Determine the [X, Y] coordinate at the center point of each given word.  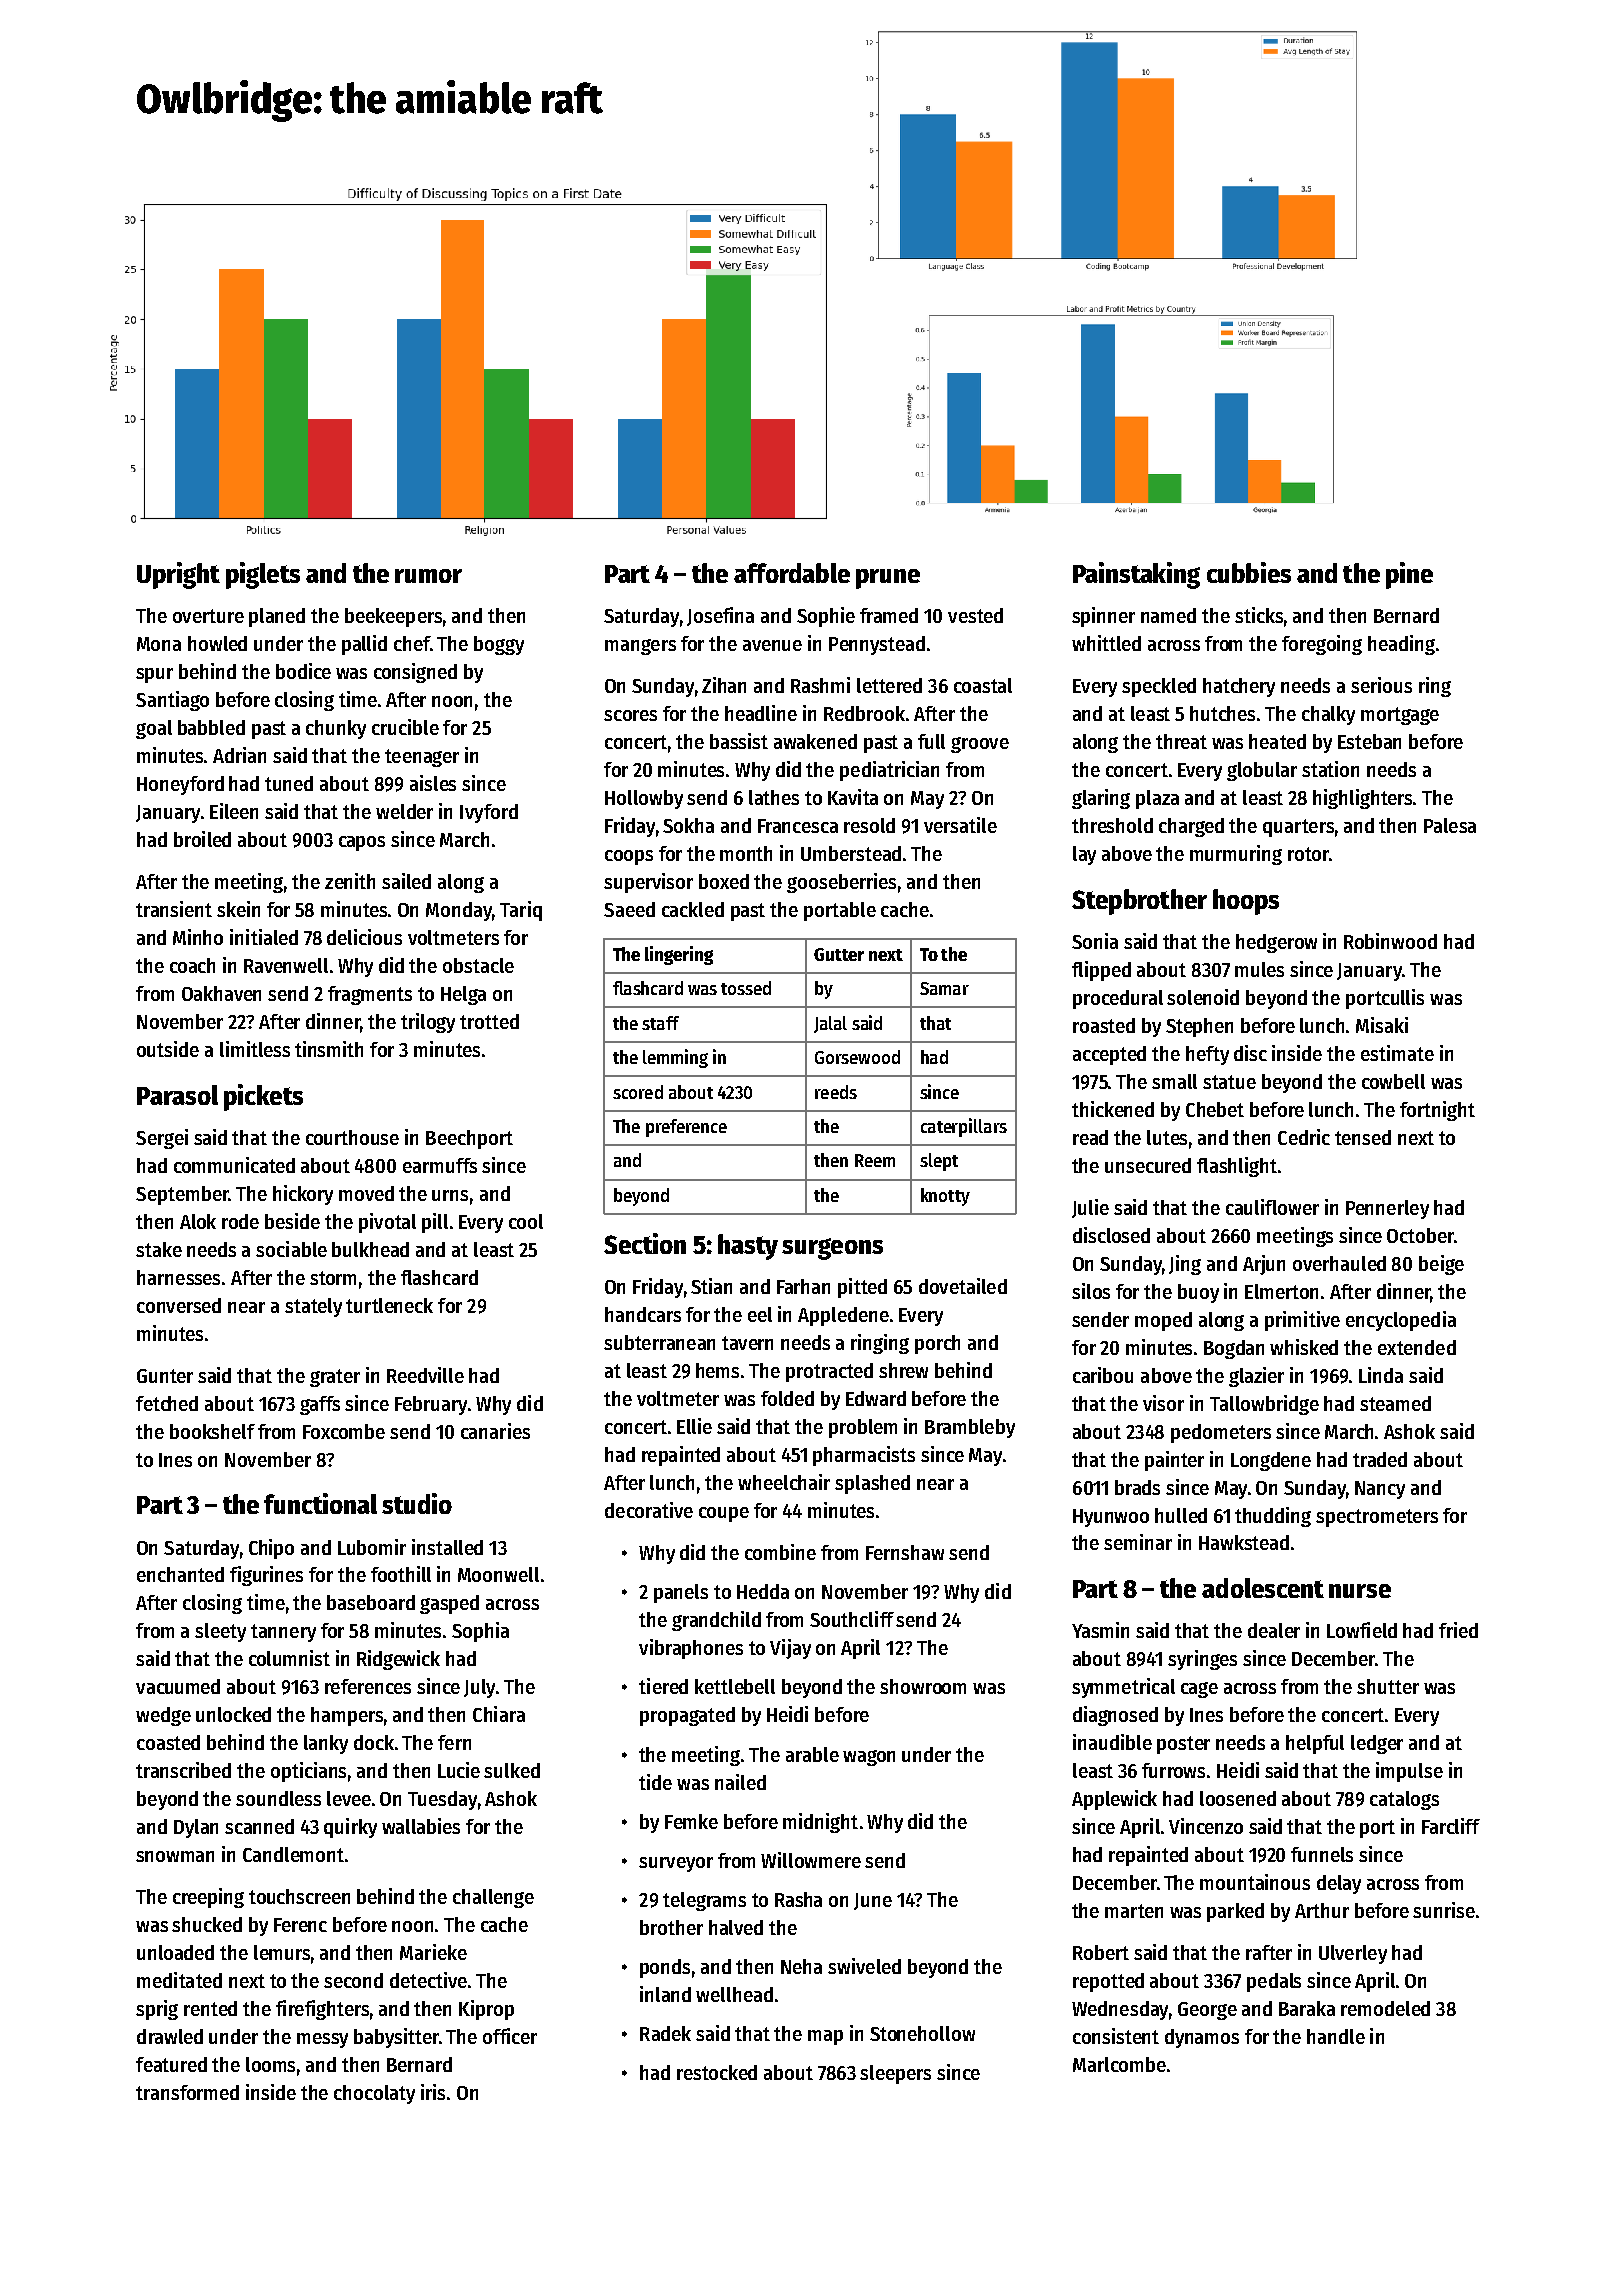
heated [1277, 741]
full [931, 741]
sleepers [895, 2074]
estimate [1397, 1053]
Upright [178, 575]
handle [1336, 2036]
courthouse [352, 1137]
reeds [836, 1092]
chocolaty [374, 2094]
